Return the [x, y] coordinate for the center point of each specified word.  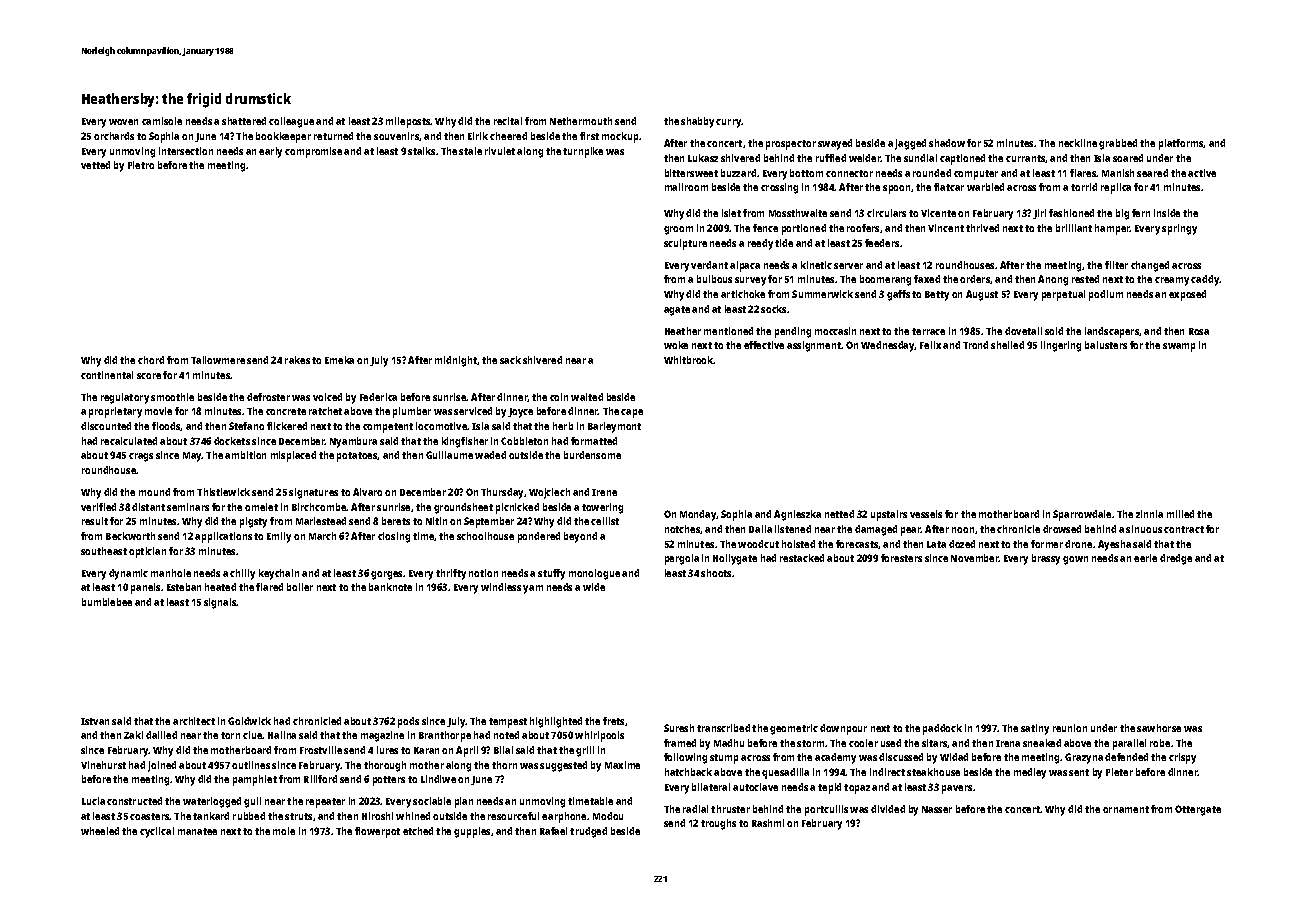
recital [508, 121]
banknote [390, 587]
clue [253, 735]
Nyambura [353, 442]
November [975, 558]
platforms [1181, 144]
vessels [926, 514]
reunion [1070, 728]
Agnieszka [797, 515]
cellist [605, 521]
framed [680, 743]
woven [123, 122]
